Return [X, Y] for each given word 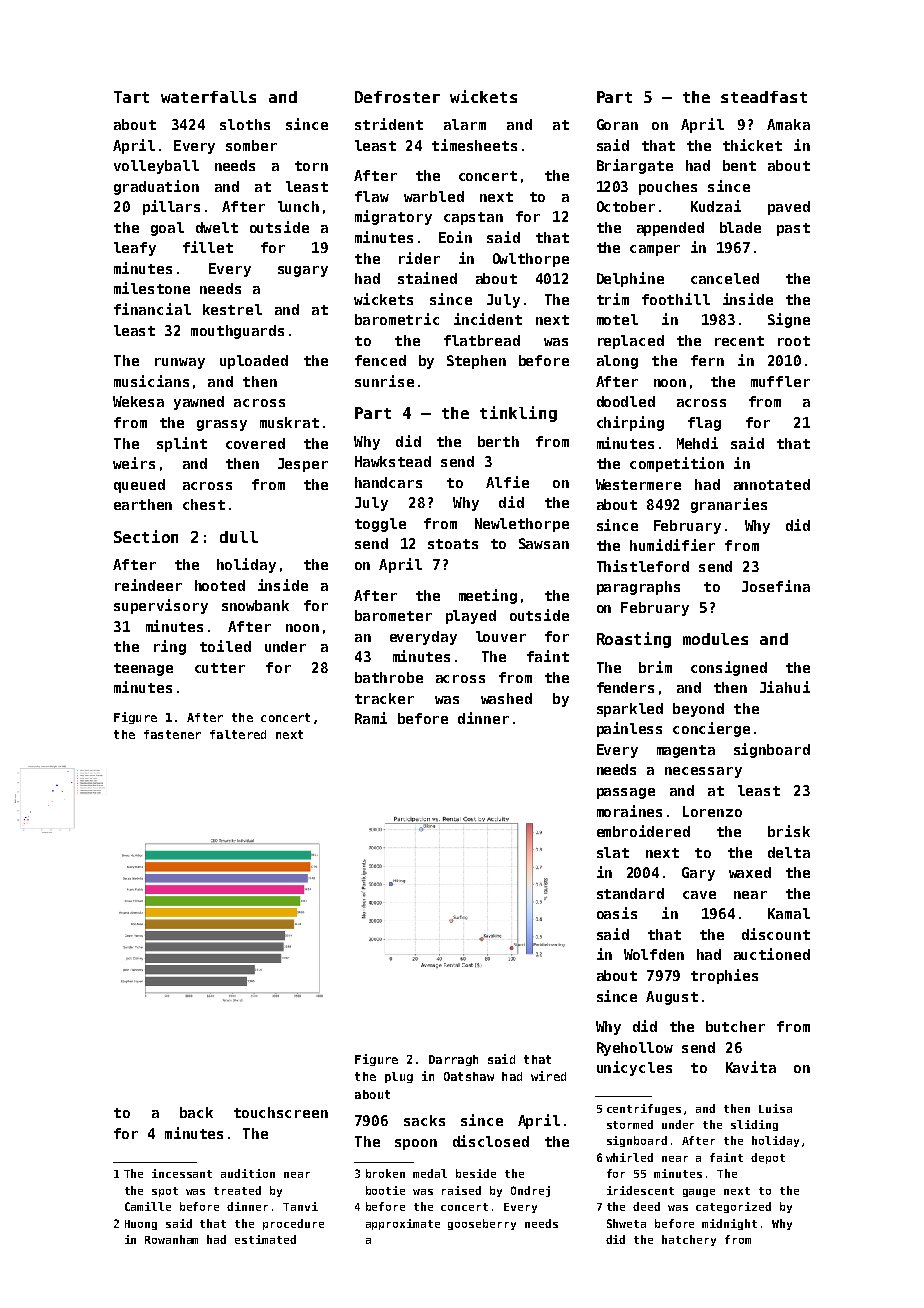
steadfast [764, 97]
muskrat [289, 422]
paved [789, 208]
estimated [265, 1239]
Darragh [453, 1060]
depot [768, 1158]
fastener [172, 734]
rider [419, 258]
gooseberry [482, 1224]
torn [311, 166]
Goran [617, 124]
